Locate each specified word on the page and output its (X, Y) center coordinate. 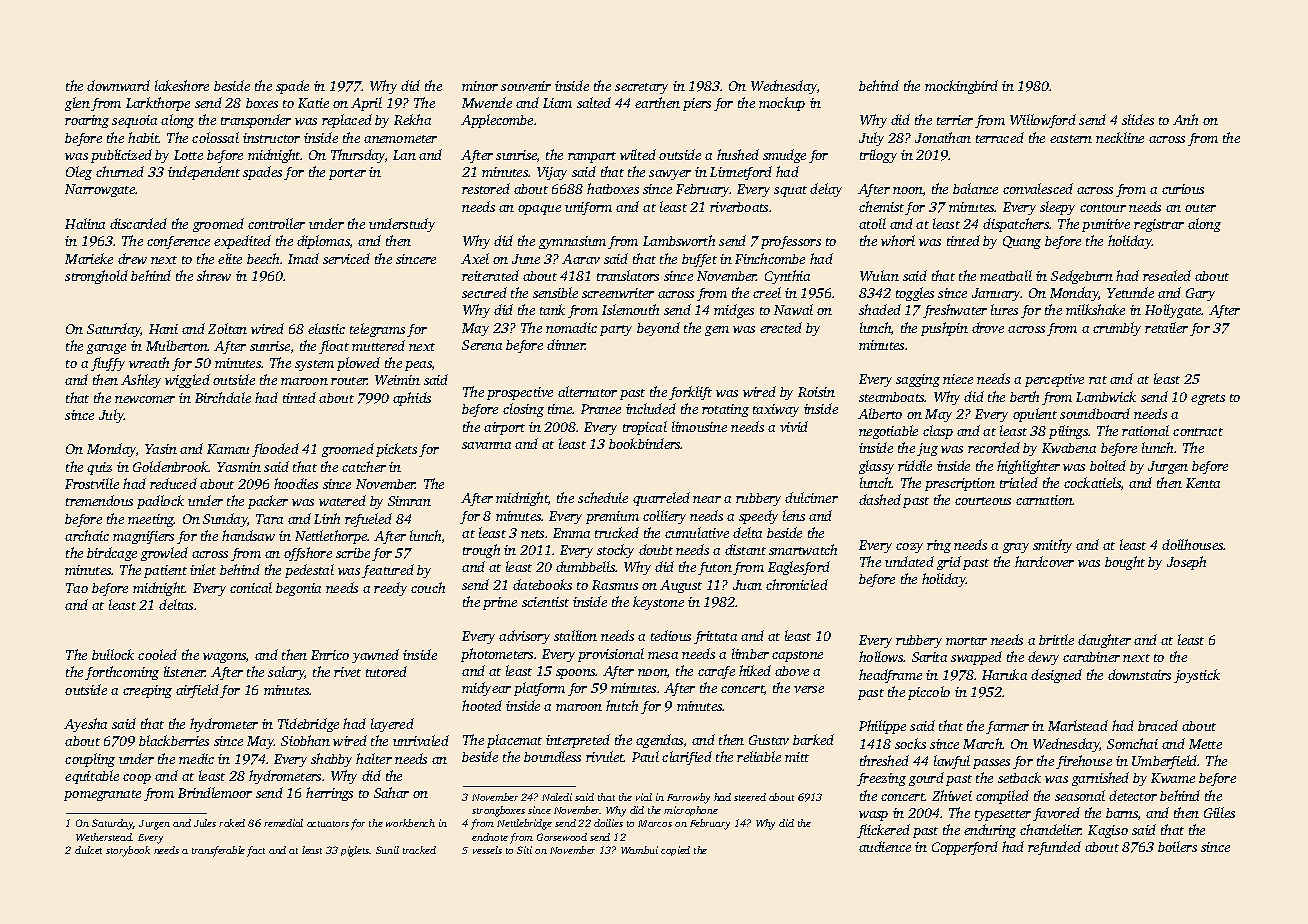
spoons (576, 674)
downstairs (1139, 674)
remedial (283, 823)
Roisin (816, 392)
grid (949, 563)
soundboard (1095, 413)
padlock (160, 502)
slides (1138, 119)
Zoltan (227, 328)
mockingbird (961, 87)
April (366, 104)
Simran (409, 501)
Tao (77, 588)
